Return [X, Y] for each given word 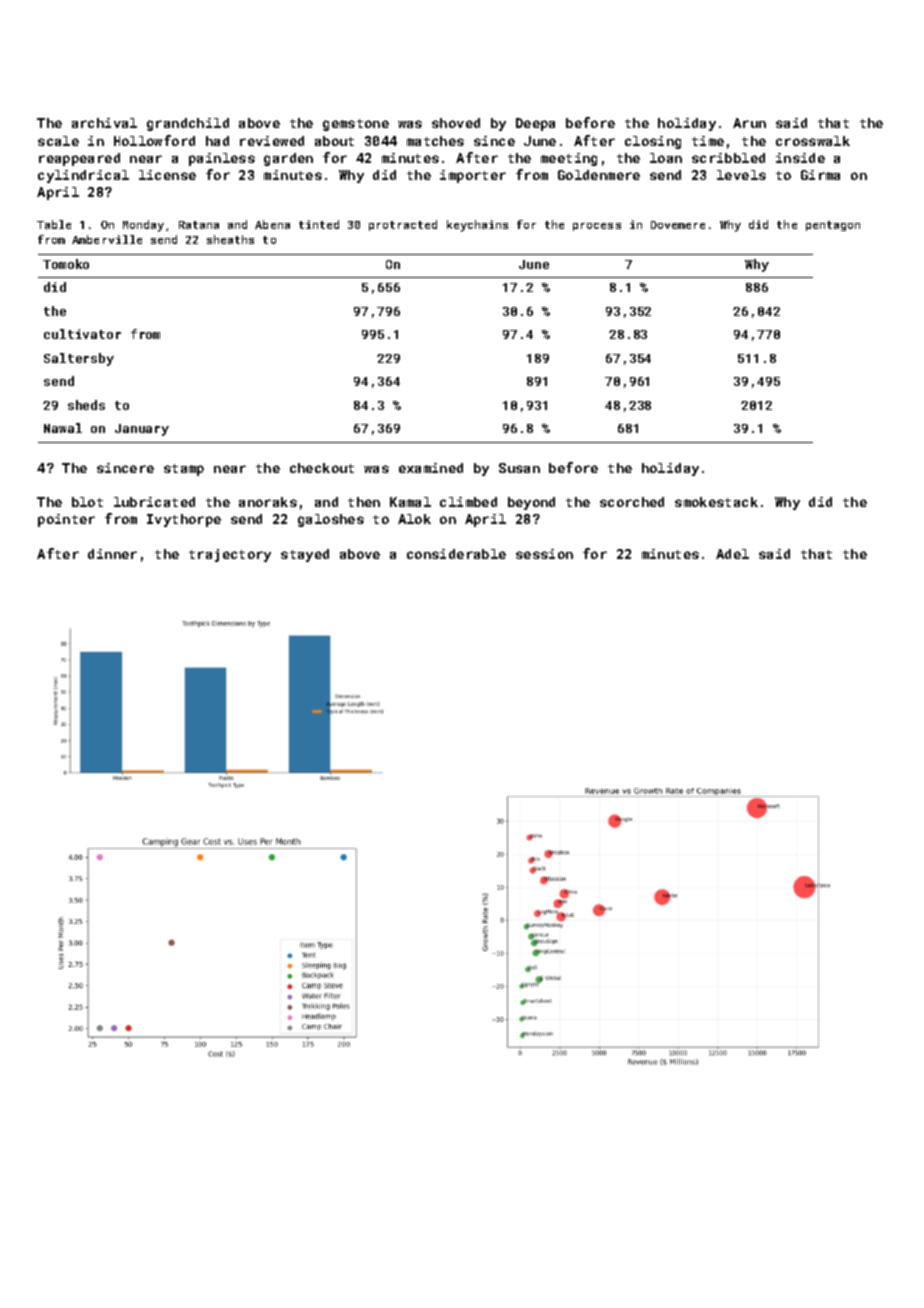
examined [431, 468]
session [544, 554]
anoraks [268, 502]
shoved [456, 123]
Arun [749, 123]
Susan [519, 468]
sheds [86, 405]
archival [104, 123]
